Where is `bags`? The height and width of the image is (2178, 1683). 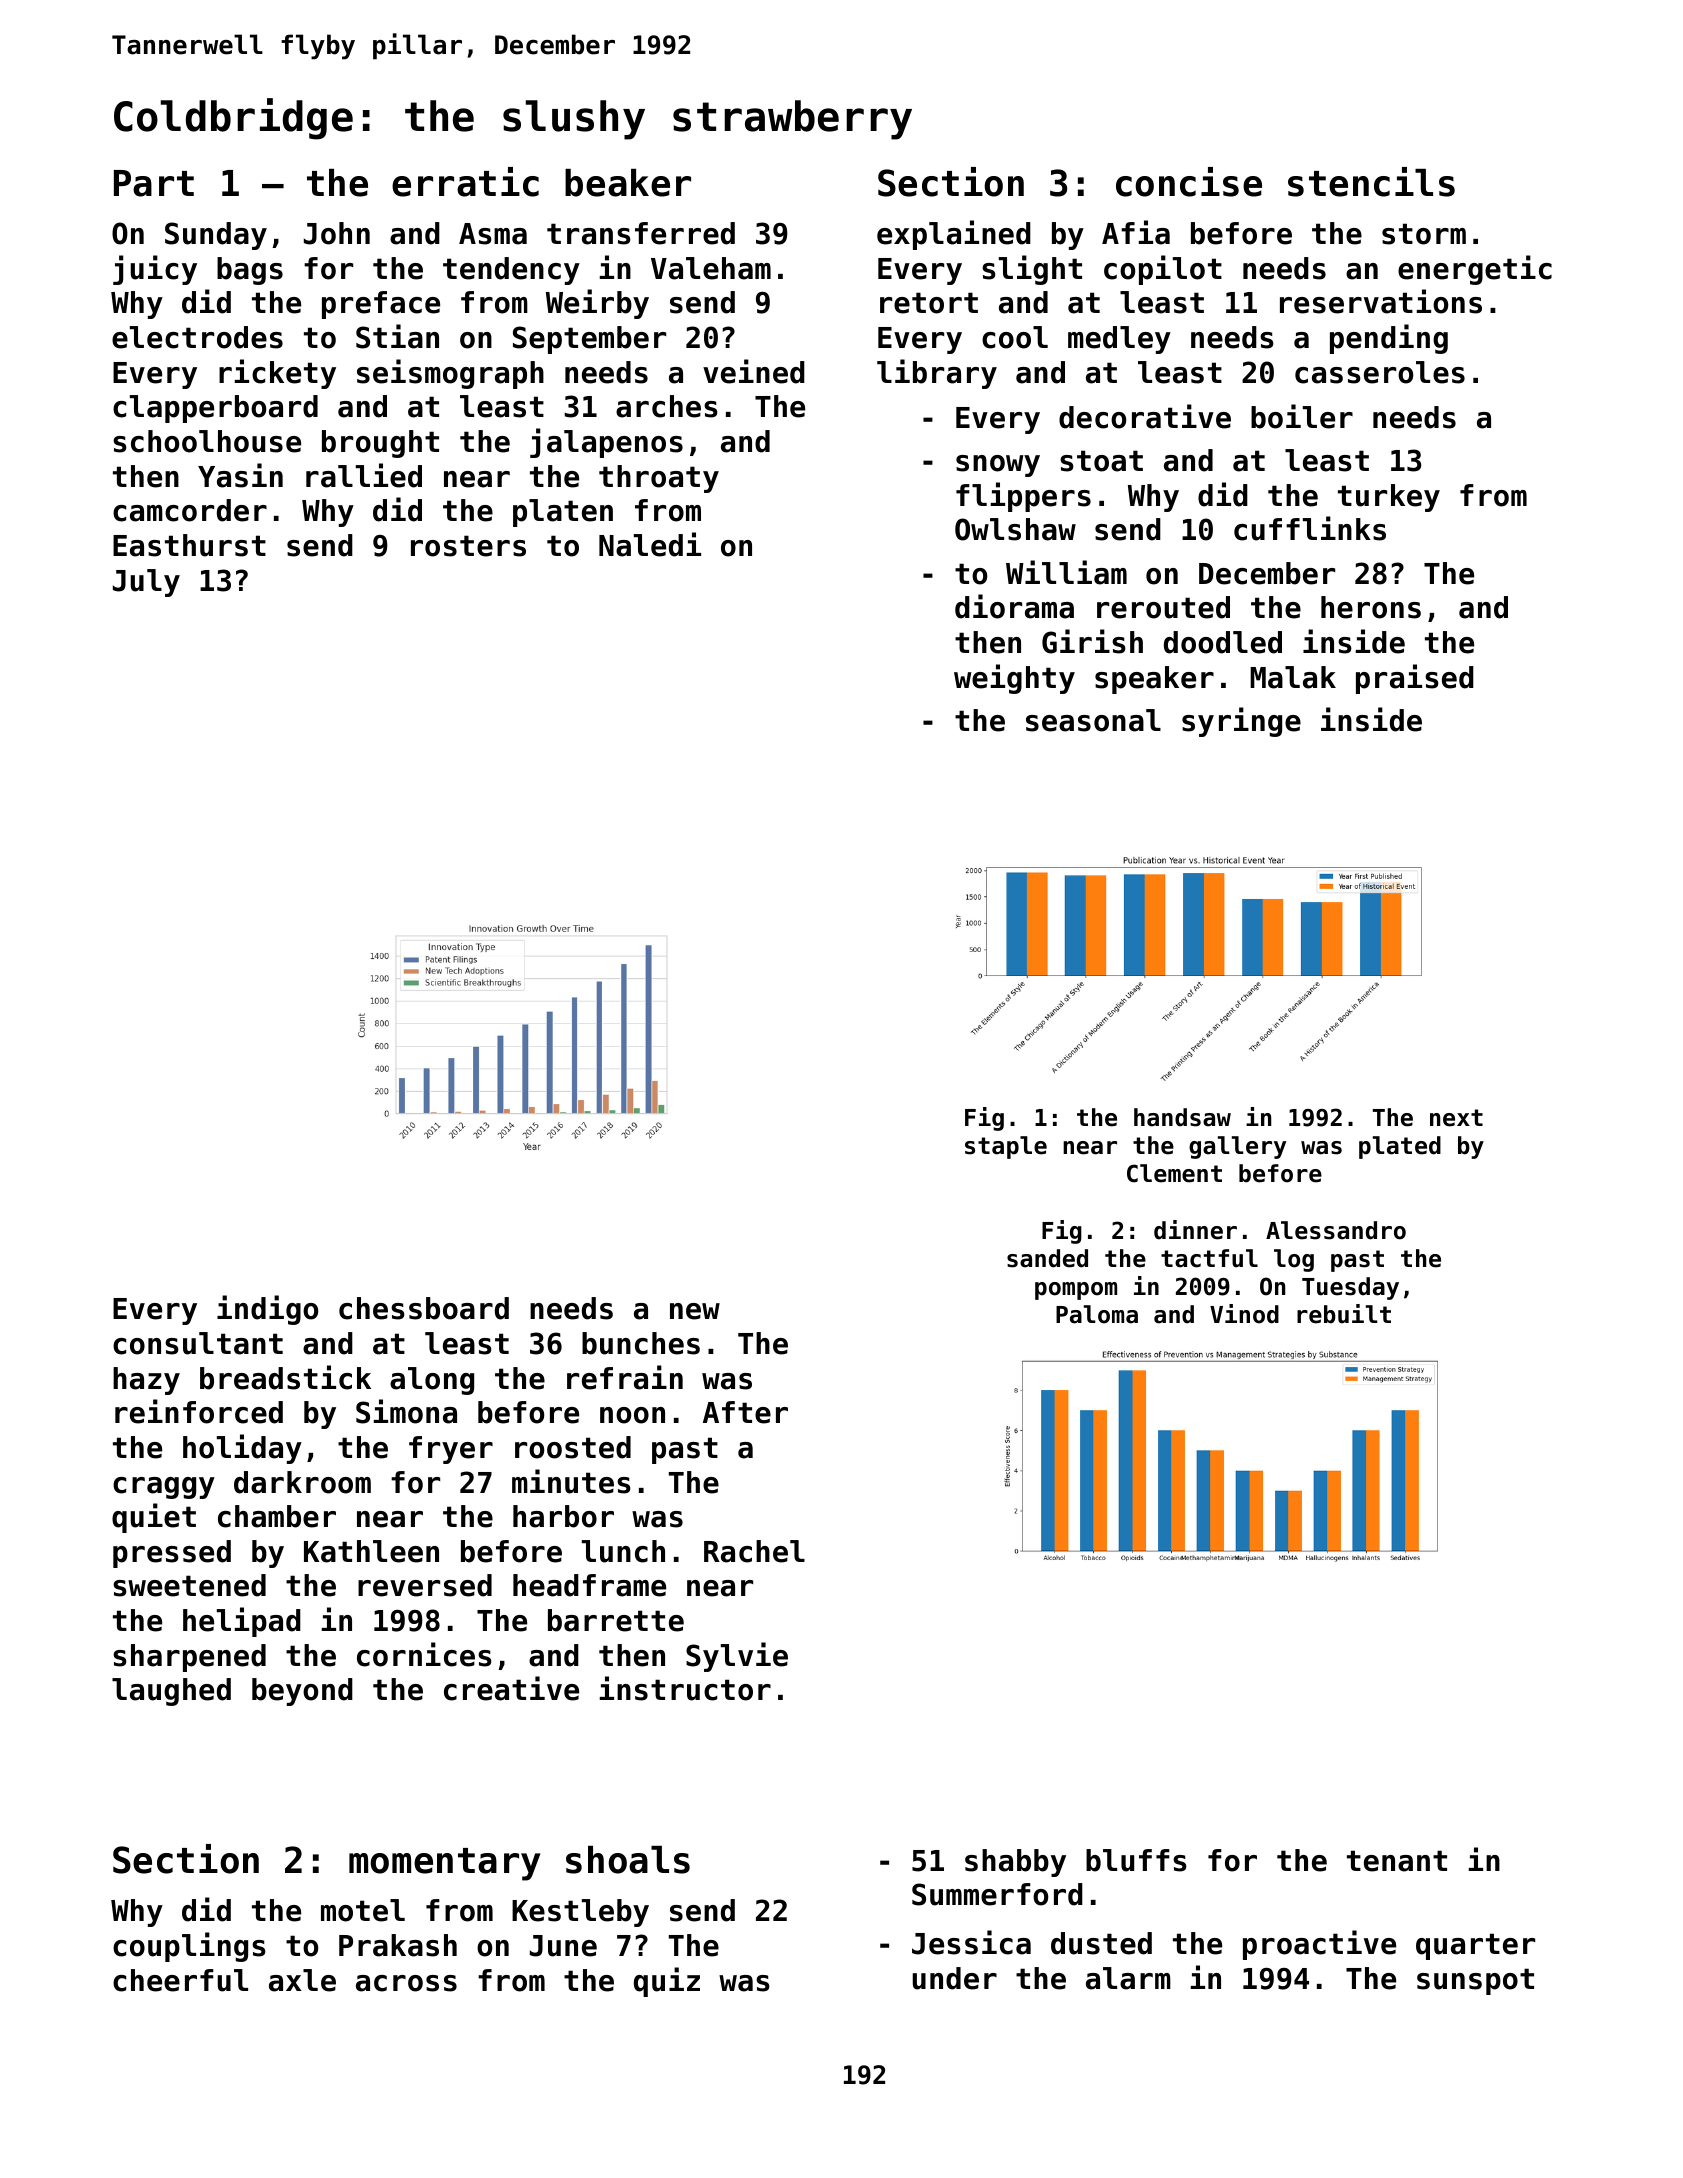
bags is located at coordinates (250, 271).
